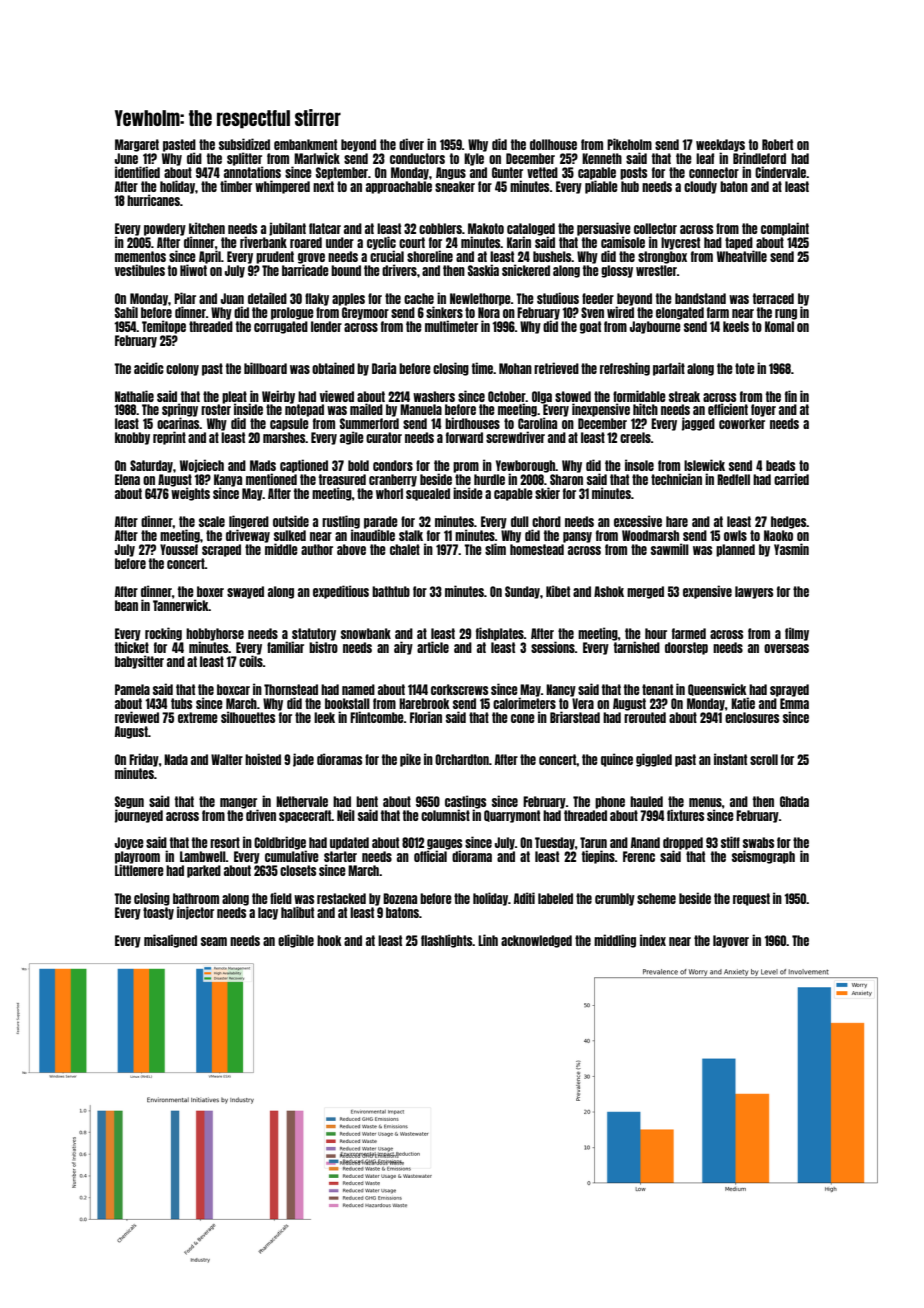 The width and height of the image is (924, 1308). Describe the element at coordinates (791, 549) in the image. I see `Yasmin` at that location.
